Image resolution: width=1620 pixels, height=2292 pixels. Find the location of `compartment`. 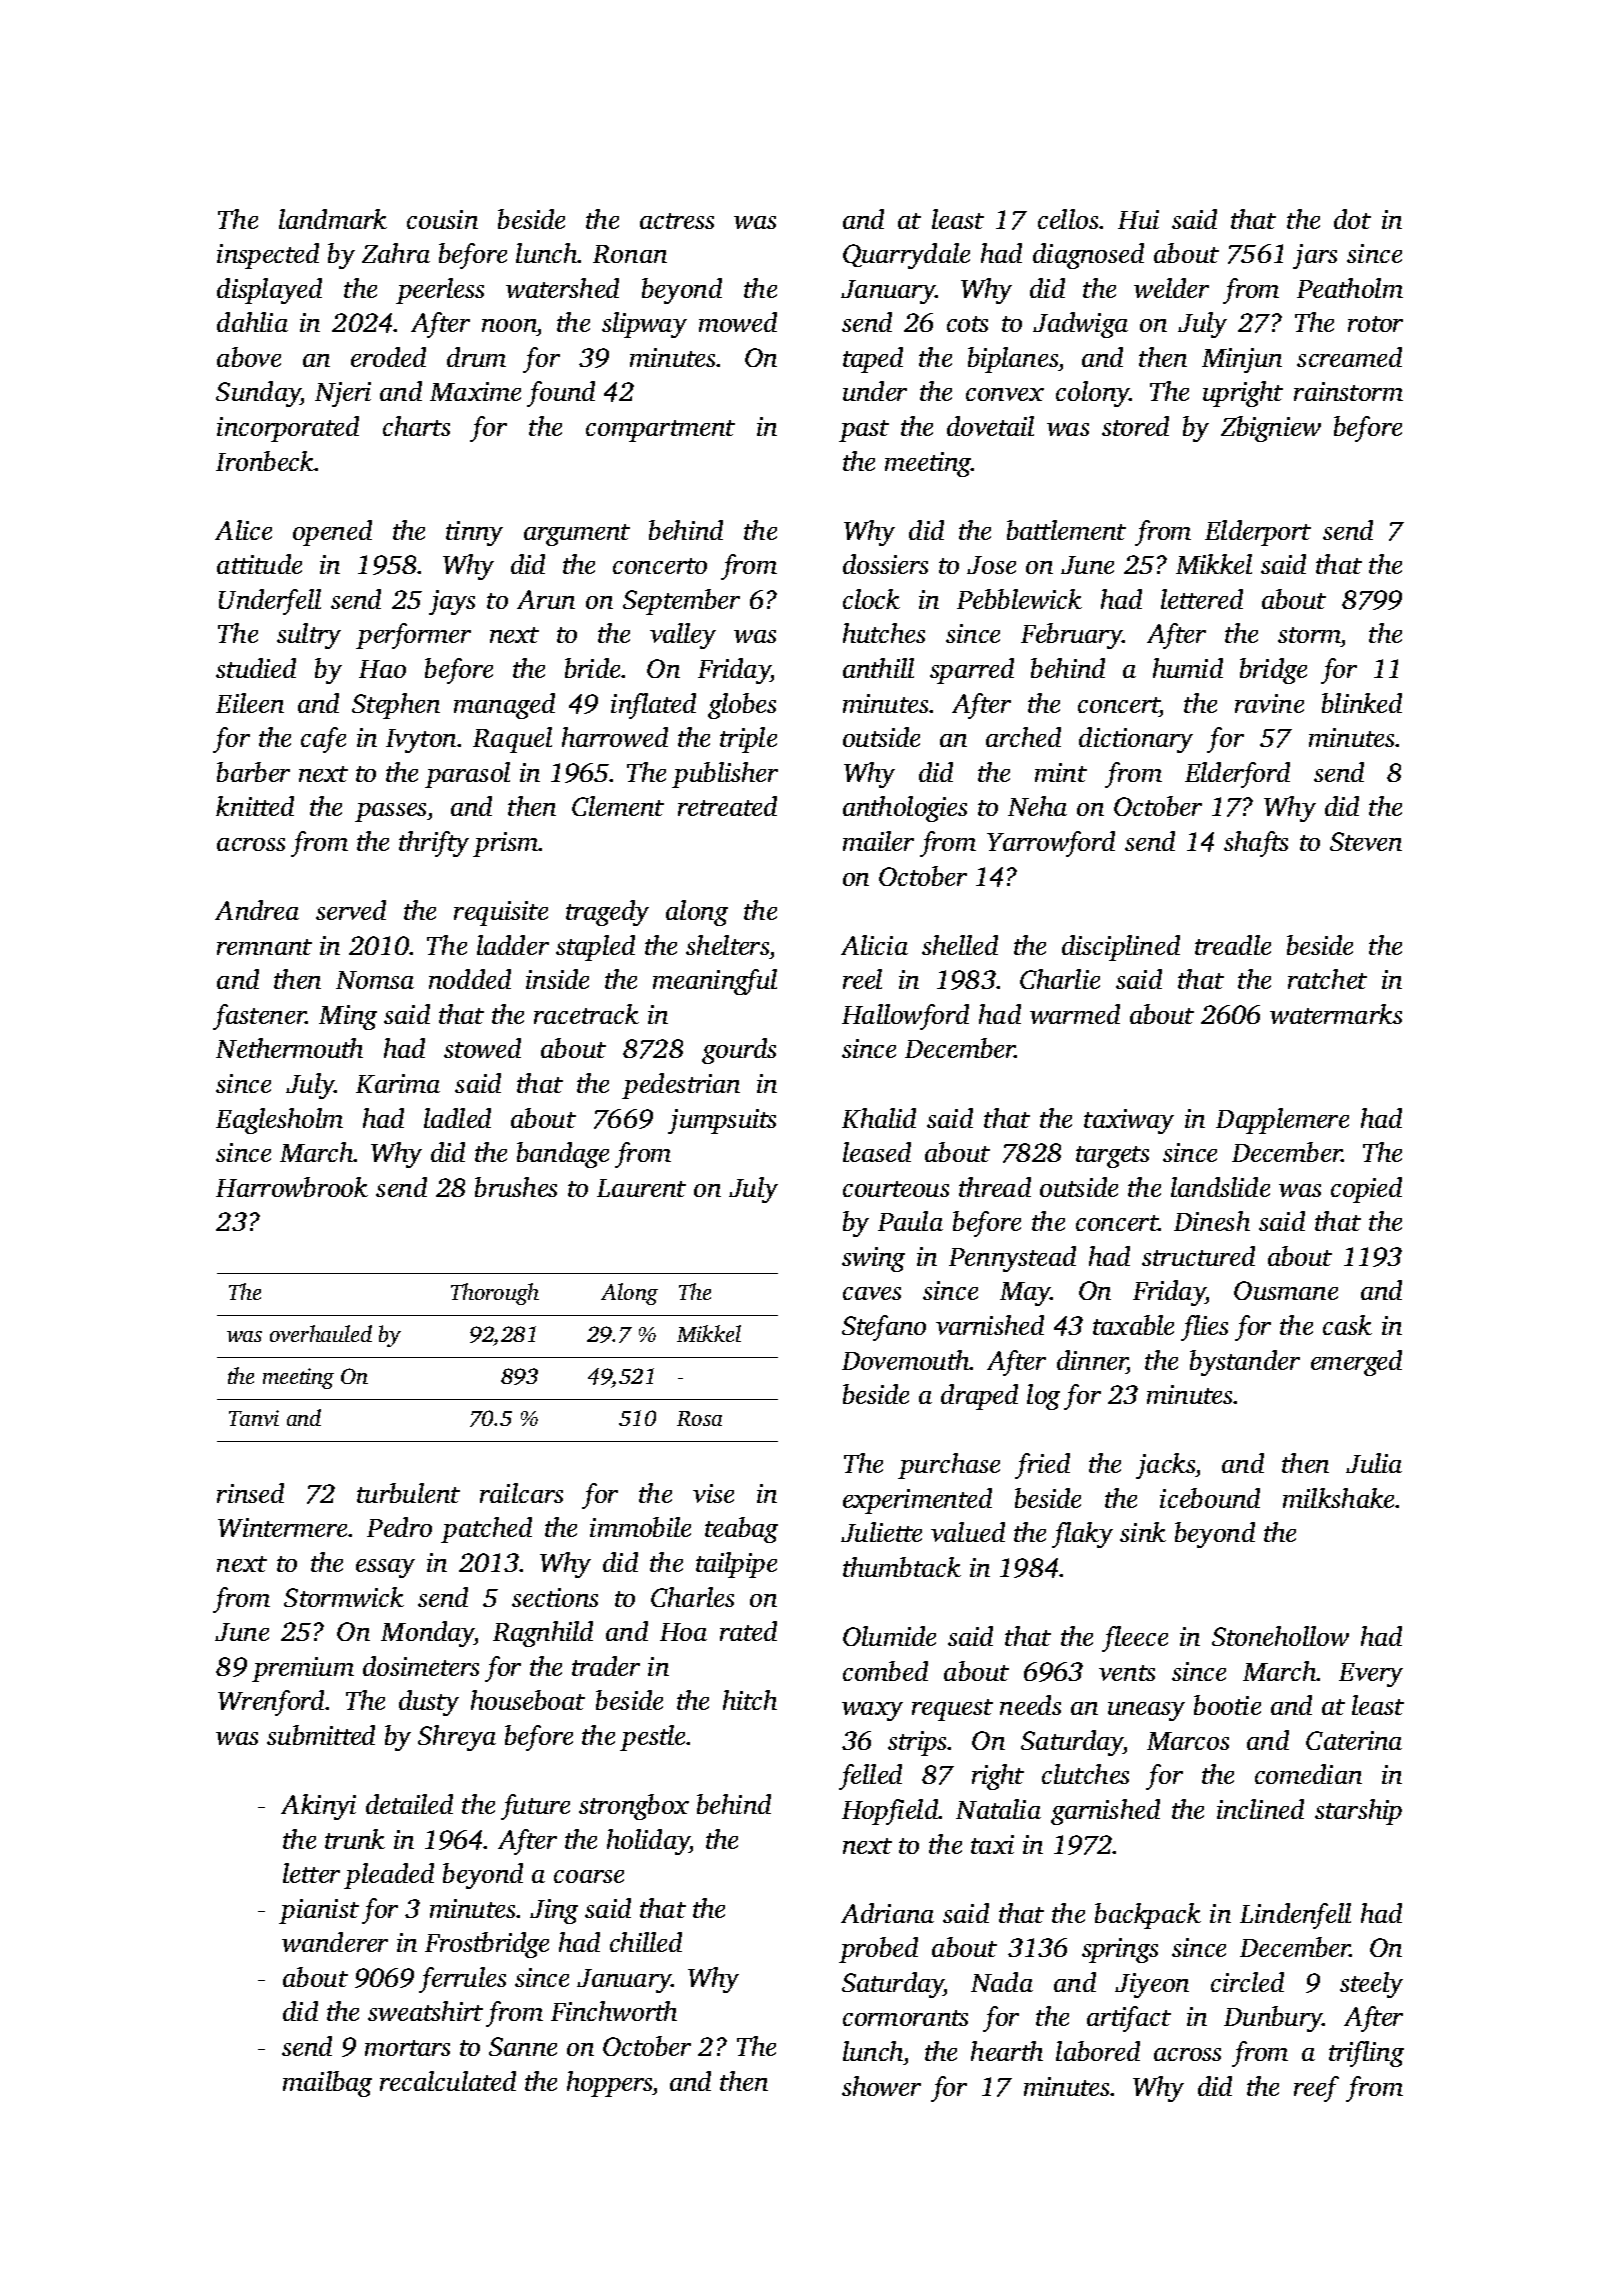

compartment is located at coordinates (660, 431).
